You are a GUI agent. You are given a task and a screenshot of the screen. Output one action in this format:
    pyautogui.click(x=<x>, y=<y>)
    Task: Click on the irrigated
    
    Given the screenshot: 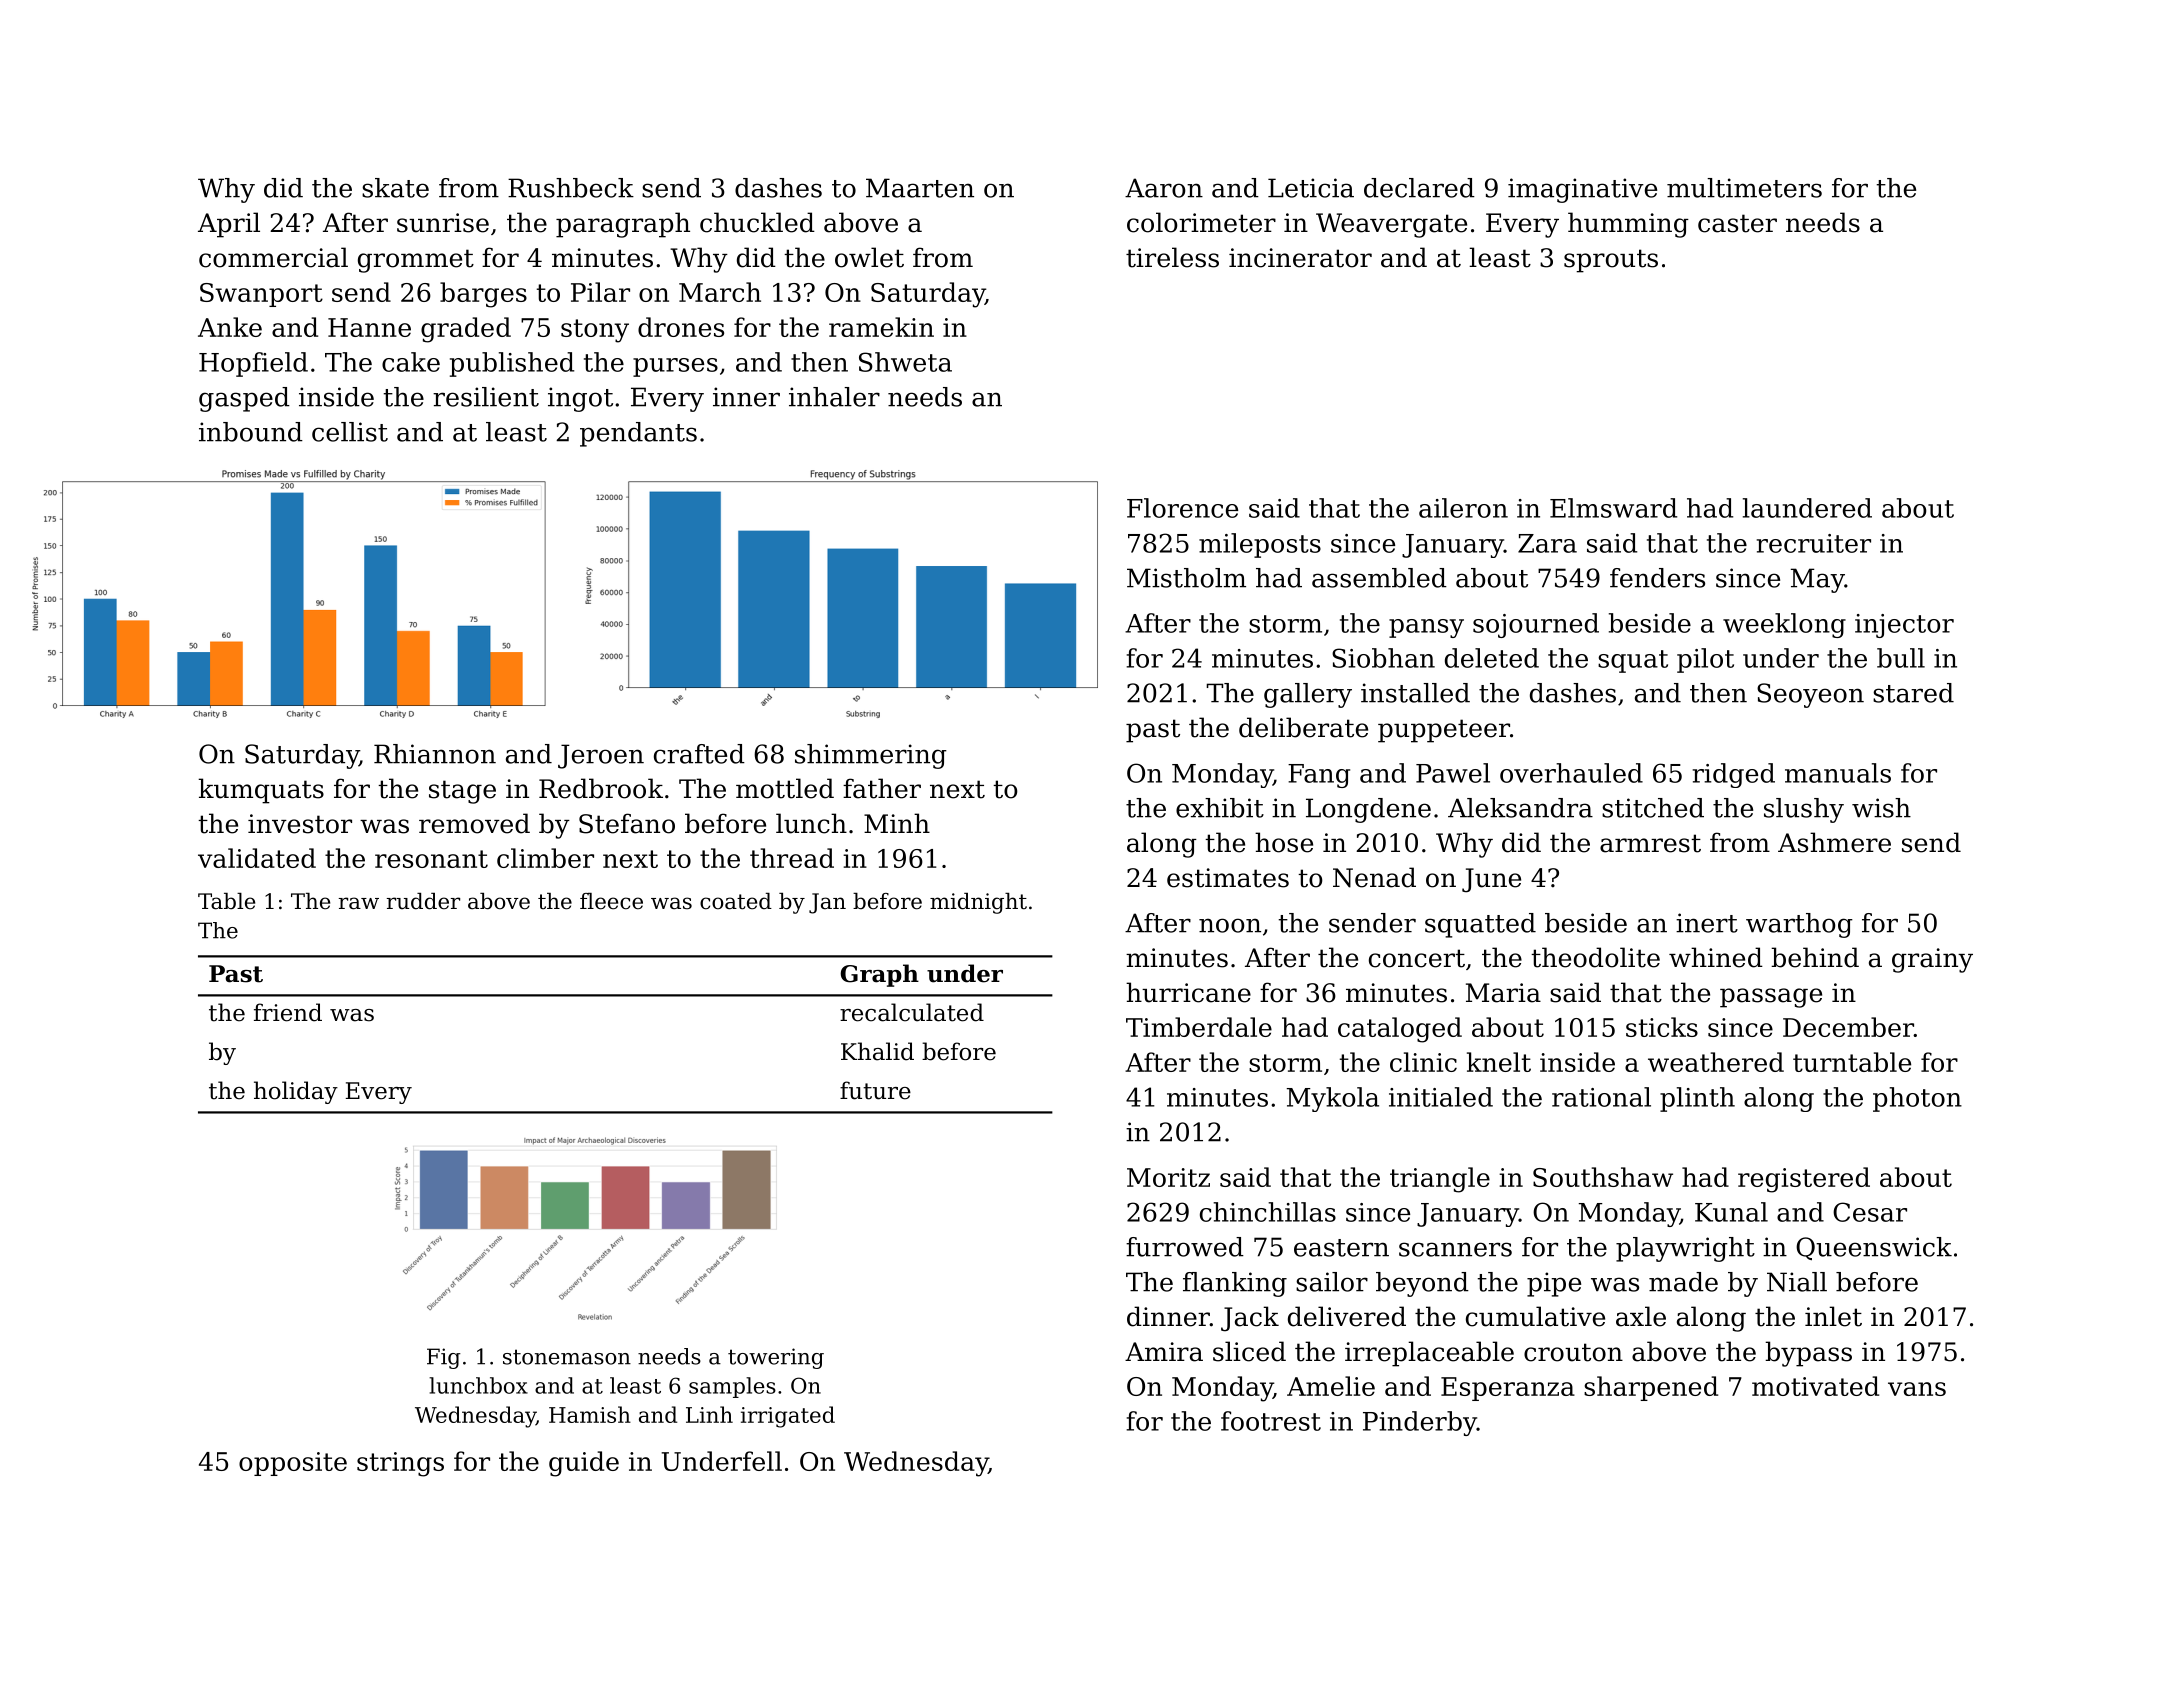 What is the action you would take?
    pyautogui.click(x=788, y=1417)
